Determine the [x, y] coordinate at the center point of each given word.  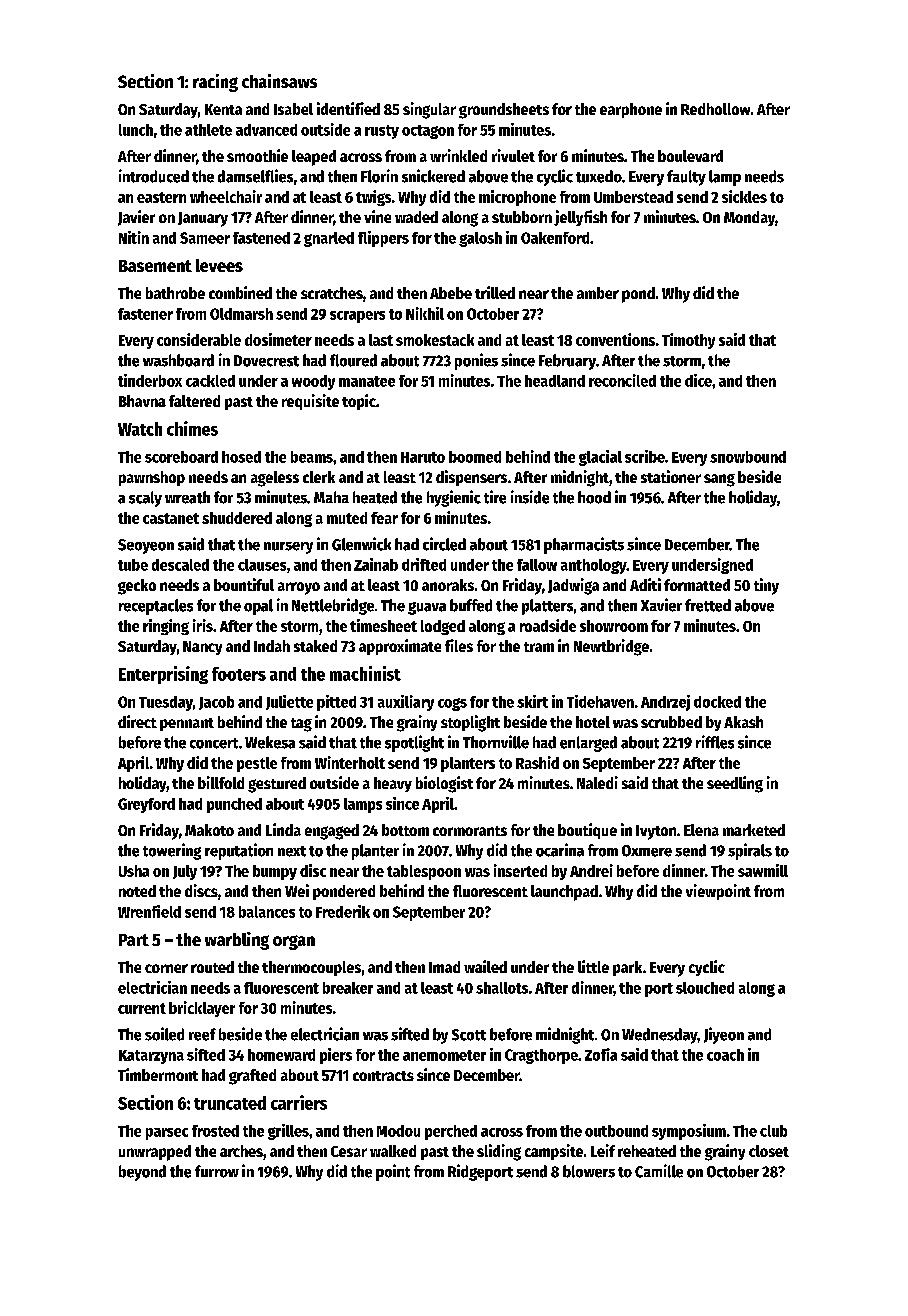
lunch [136, 130]
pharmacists [584, 545]
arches [241, 1151]
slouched [705, 988]
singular [429, 110]
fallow [537, 565]
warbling [237, 941]
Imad [444, 967]
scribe [645, 456]
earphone [631, 110]
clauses [262, 565]
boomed [475, 457]
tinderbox [150, 380]
